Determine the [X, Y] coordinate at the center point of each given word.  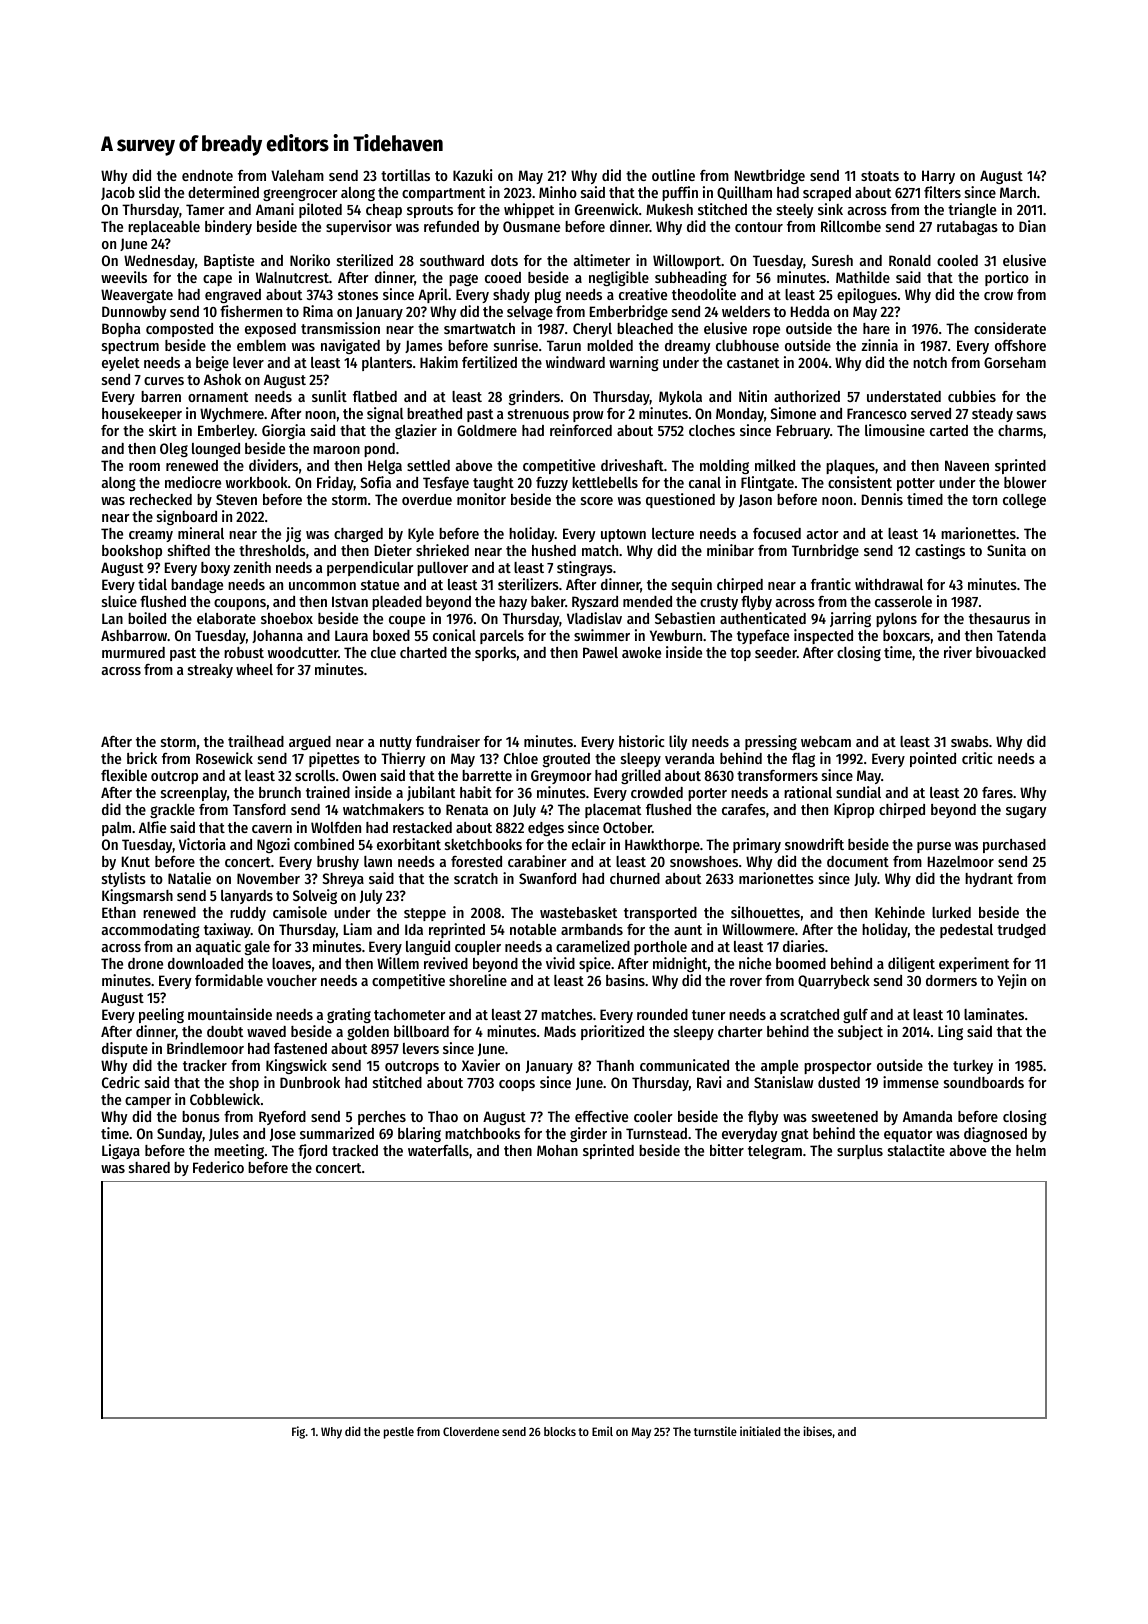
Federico [218, 1167]
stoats [880, 176]
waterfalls [438, 1150]
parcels [502, 637]
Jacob [118, 193]
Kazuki [472, 175]
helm [1031, 1150]
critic [977, 758]
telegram [775, 1152]
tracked [355, 1150]
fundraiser [448, 741]
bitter [727, 1150]
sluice [119, 601]
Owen [359, 775]
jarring [850, 619]
